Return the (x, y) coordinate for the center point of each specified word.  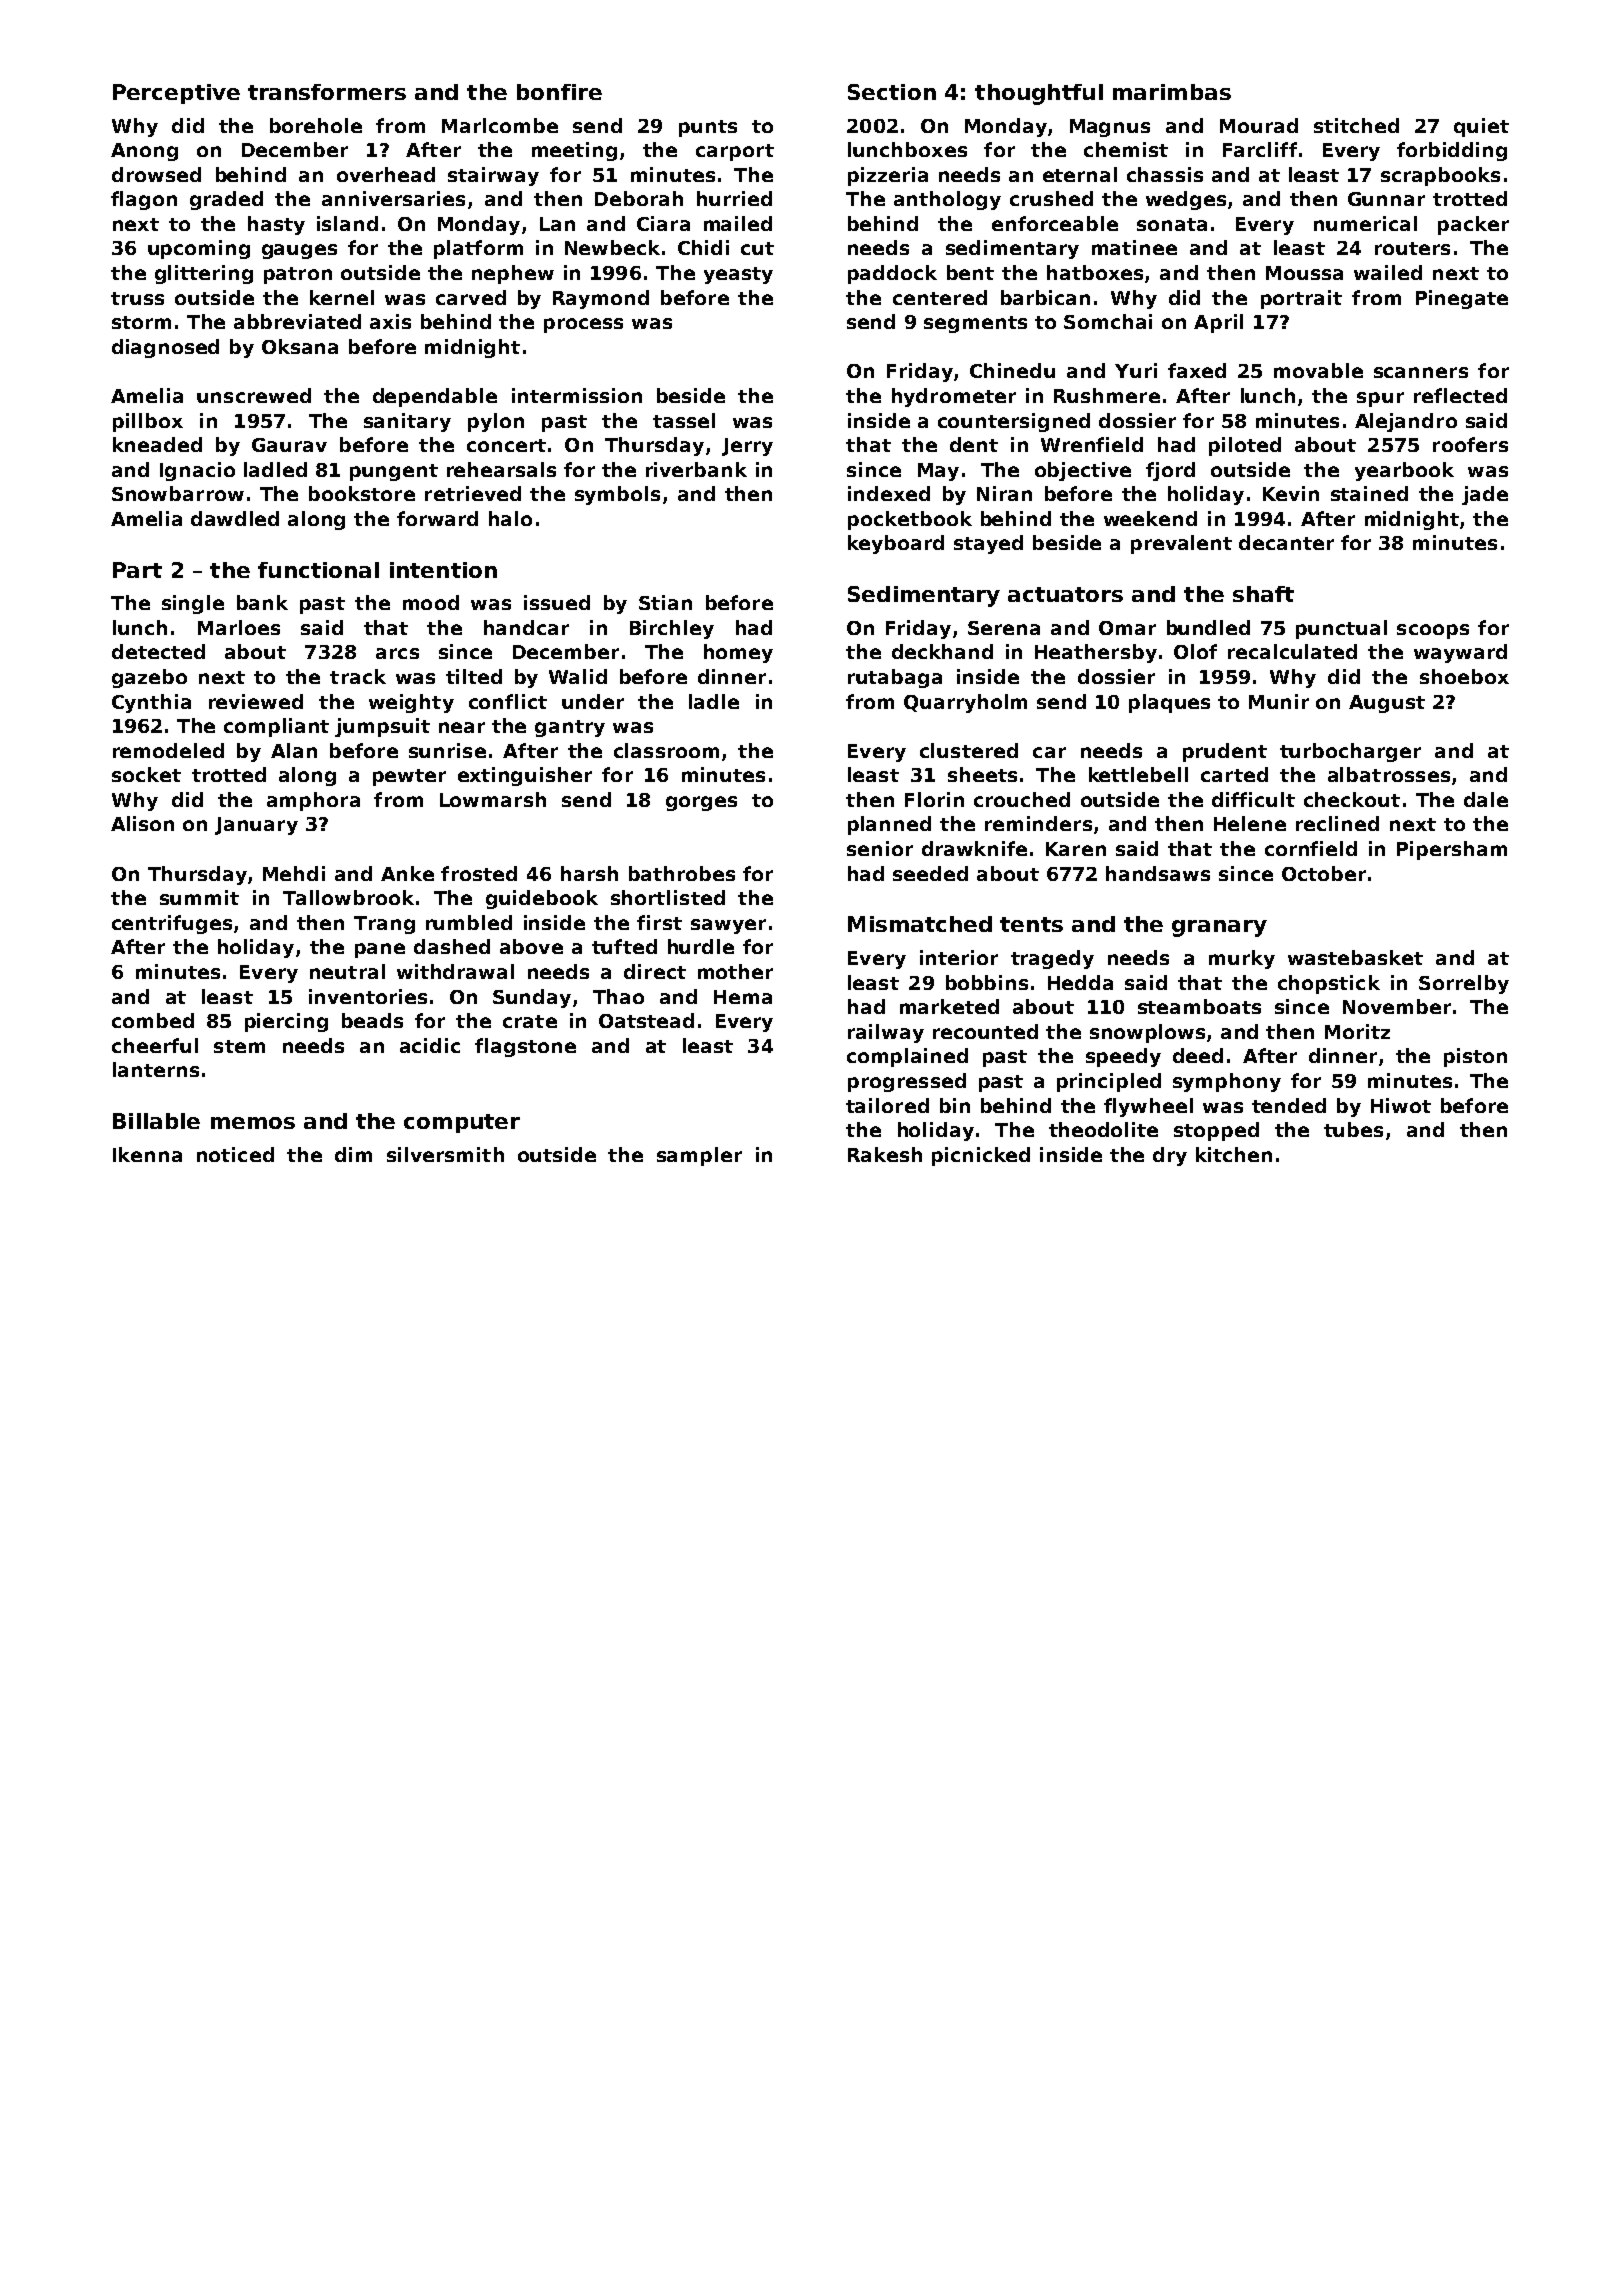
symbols (617, 495)
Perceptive (176, 94)
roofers (1470, 444)
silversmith (445, 1154)
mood (431, 602)
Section (892, 92)
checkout (1352, 799)
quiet (1481, 127)
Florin (934, 799)
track (358, 676)
